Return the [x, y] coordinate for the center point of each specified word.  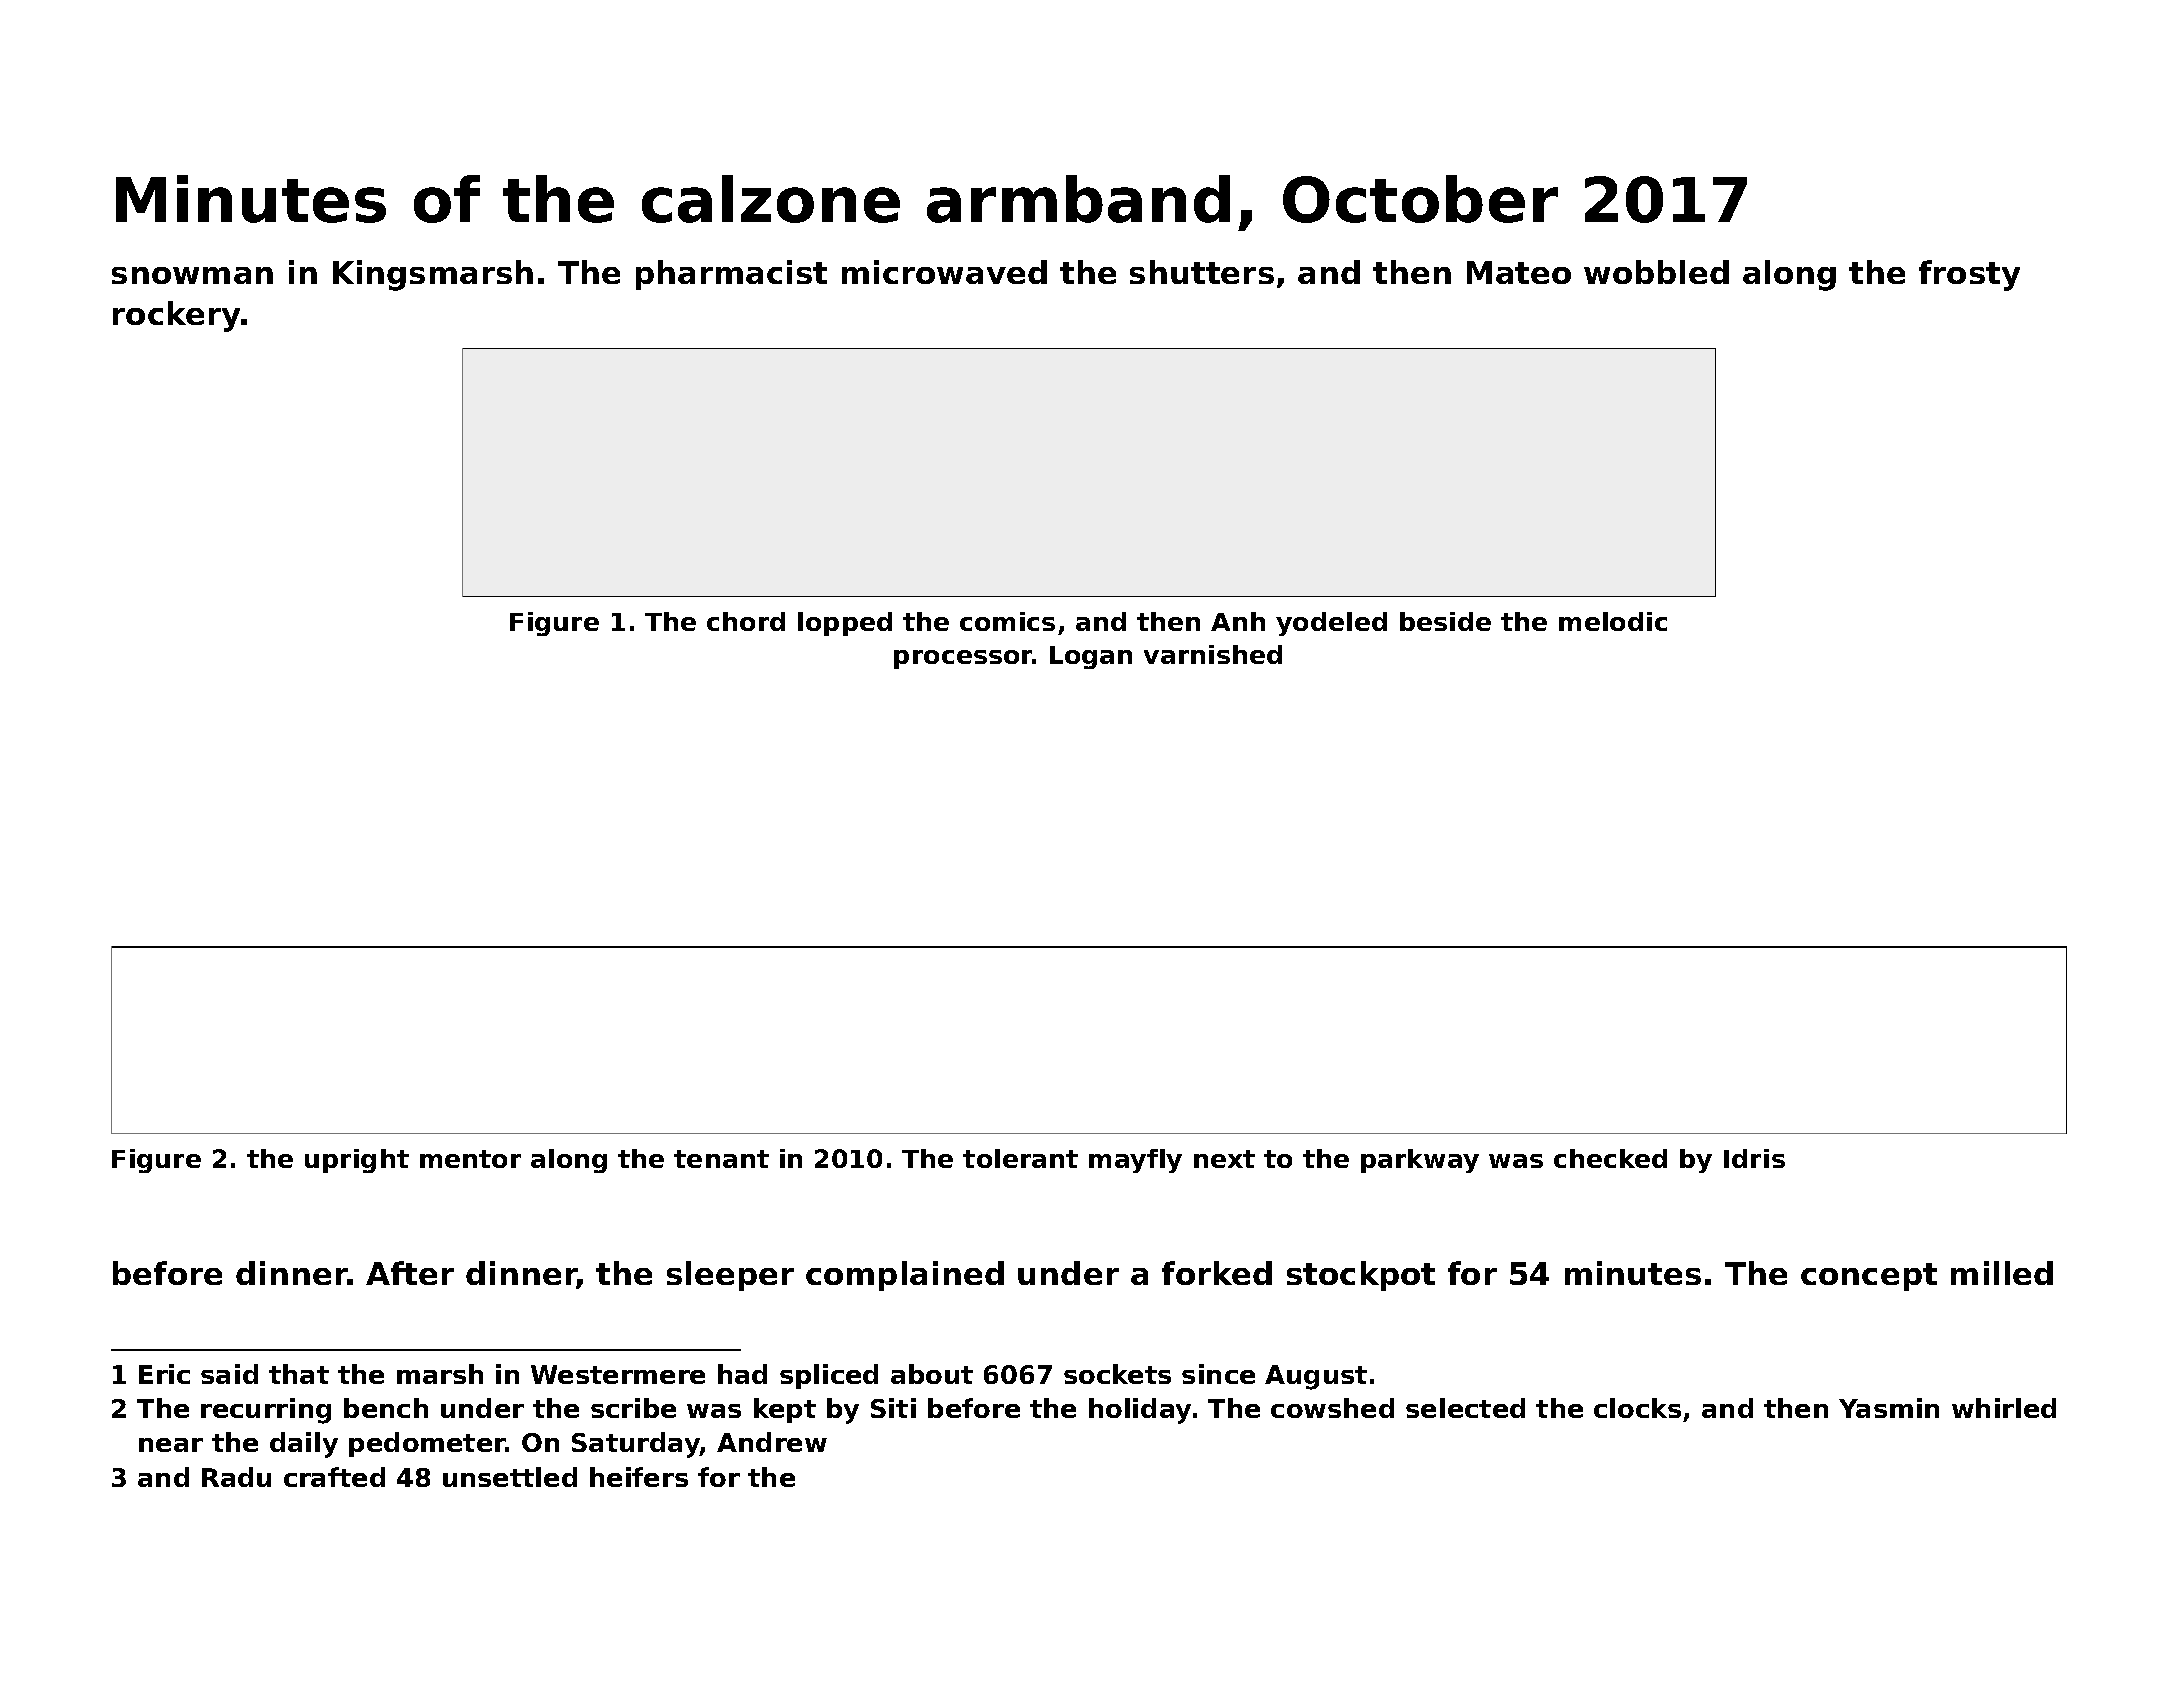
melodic [1613, 621]
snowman [192, 275]
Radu [236, 1477]
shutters [1202, 272]
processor [963, 659]
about [932, 1374]
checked [1610, 1158]
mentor [470, 1159]
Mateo [1519, 272]
